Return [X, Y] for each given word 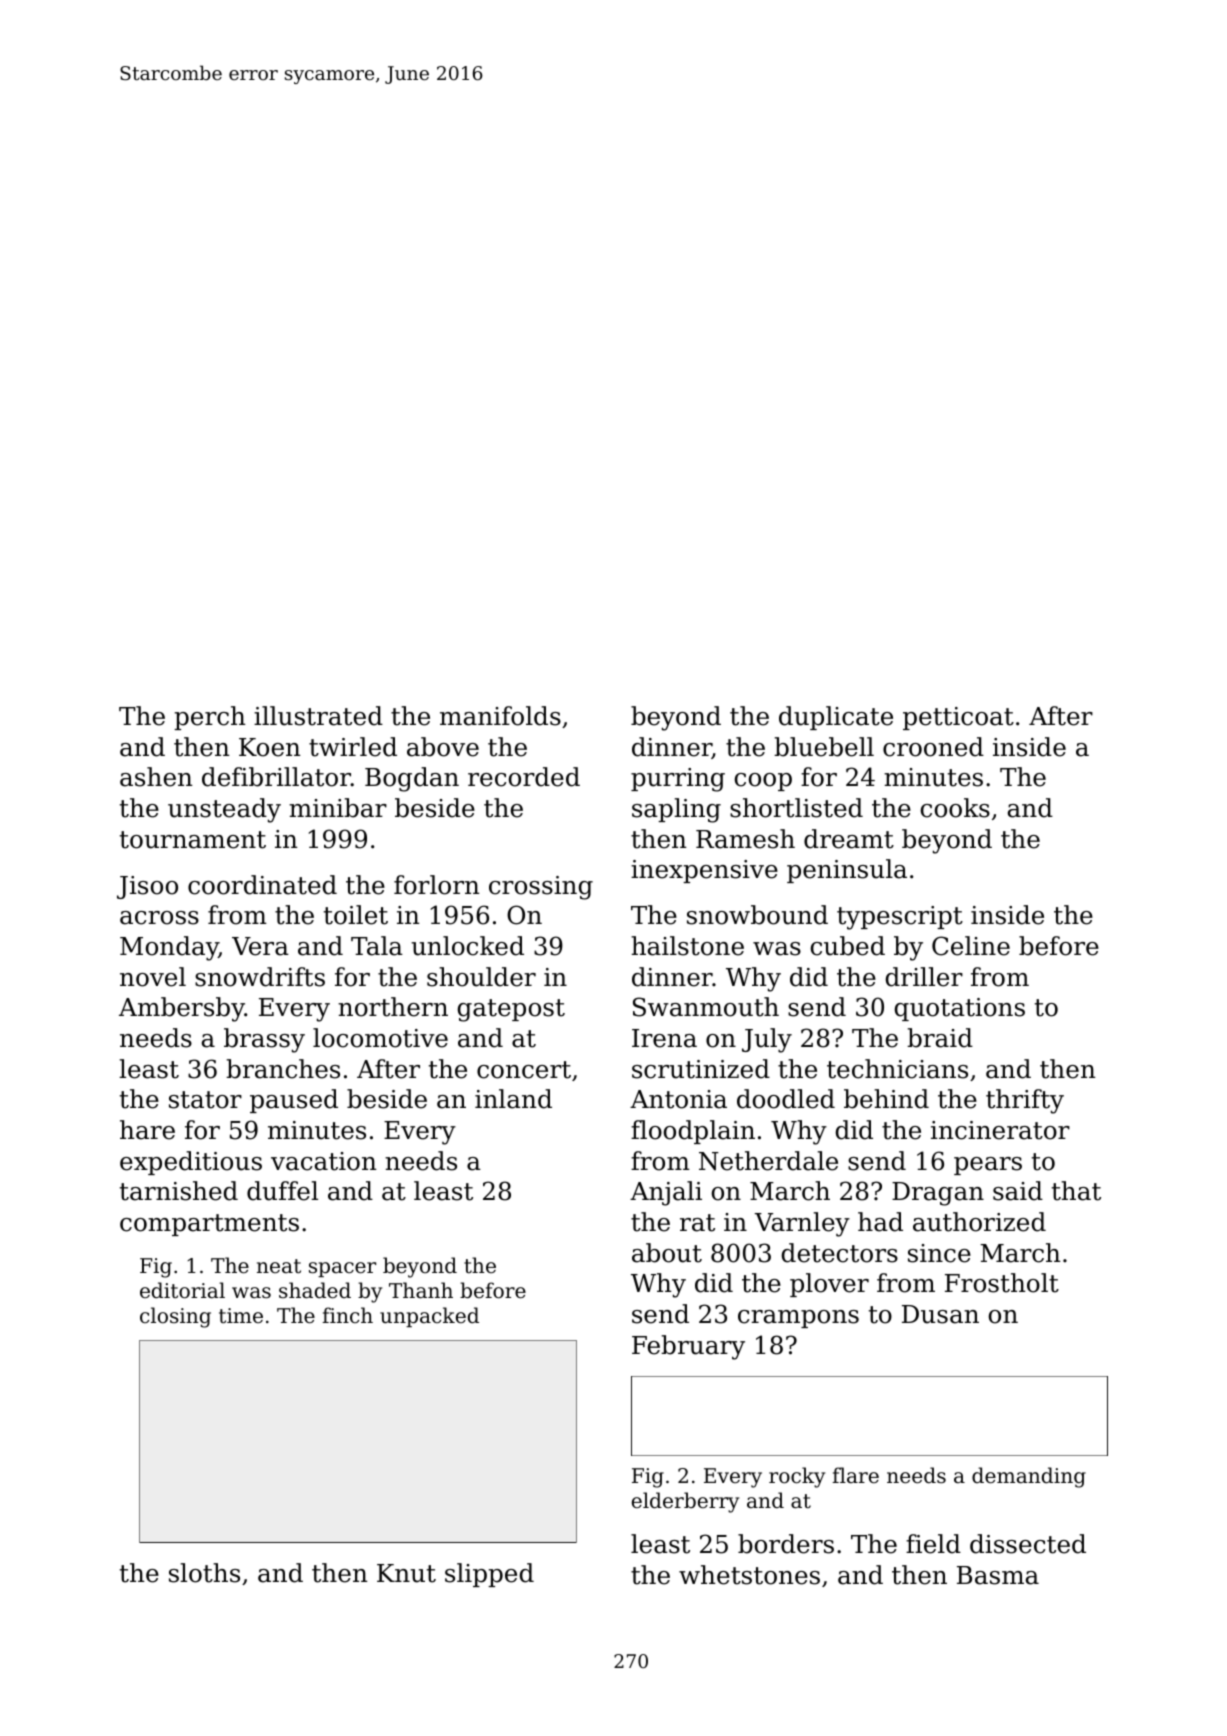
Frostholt [1002, 1283]
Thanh [421, 1290]
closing [175, 1317]
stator [205, 1100]
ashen [156, 777]
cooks [955, 808]
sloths [204, 1573]
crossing [541, 888]
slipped [489, 1575]
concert [524, 1070]
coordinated [262, 885]
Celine [971, 946]
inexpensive [704, 871]
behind [886, 1099]
